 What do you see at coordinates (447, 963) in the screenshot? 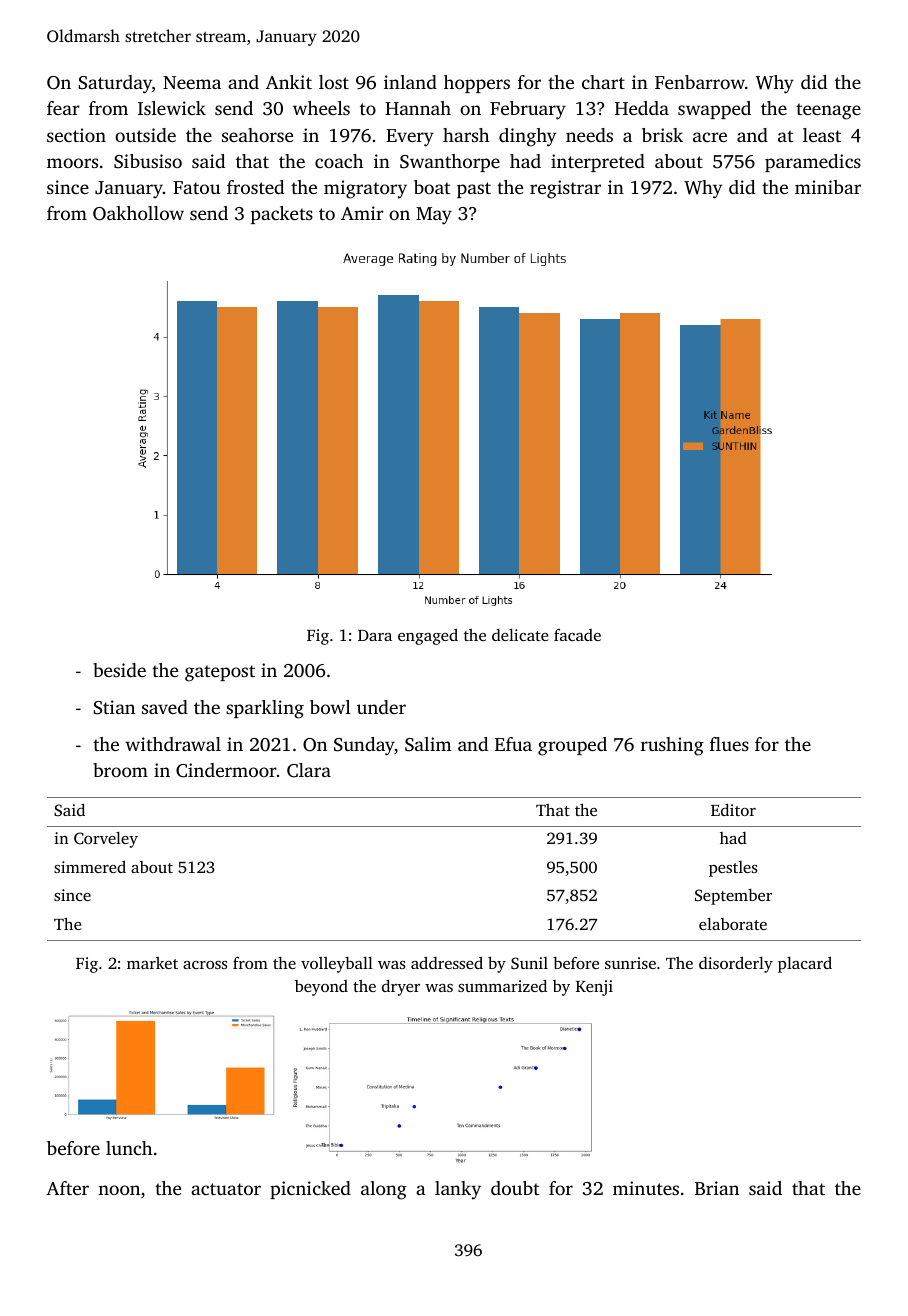
I see `addressed` at bounding box center [447, 963].
